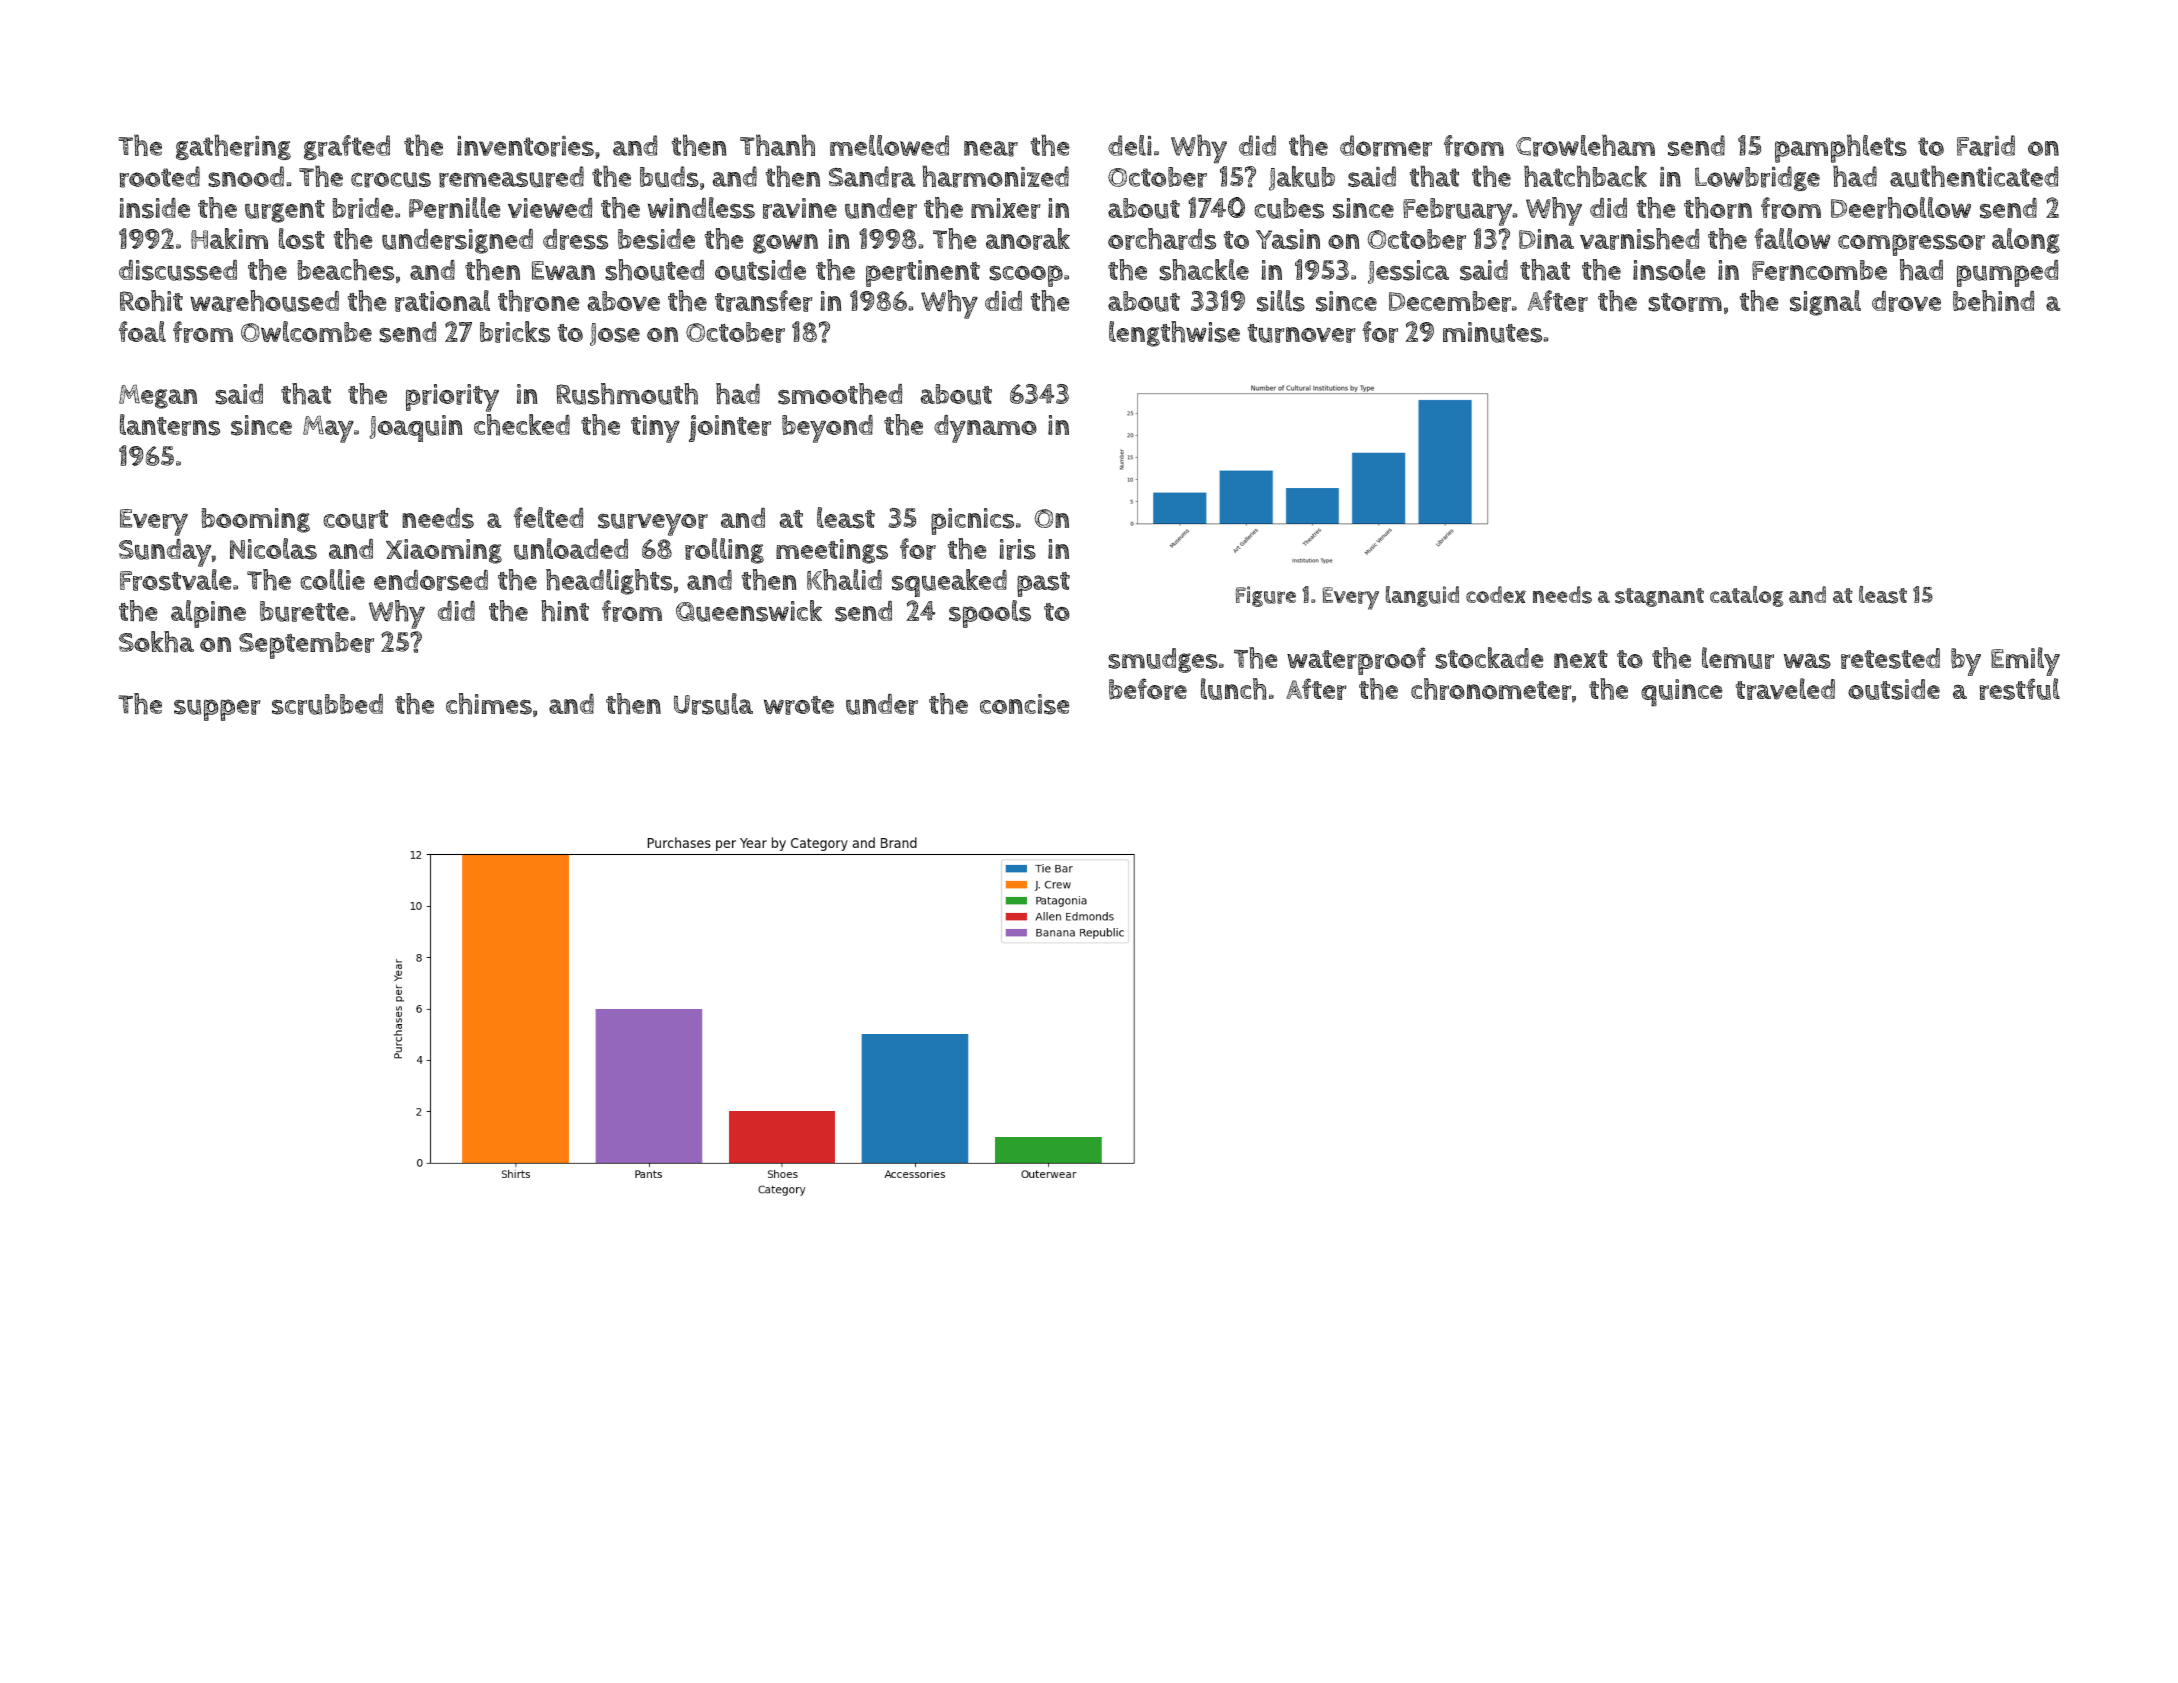 This screenshot has width=2178, height=1683. What do you see at coordinates (415, 428) in the screenshot?
I see `Joaquin` at bounding box center [415, 428].
